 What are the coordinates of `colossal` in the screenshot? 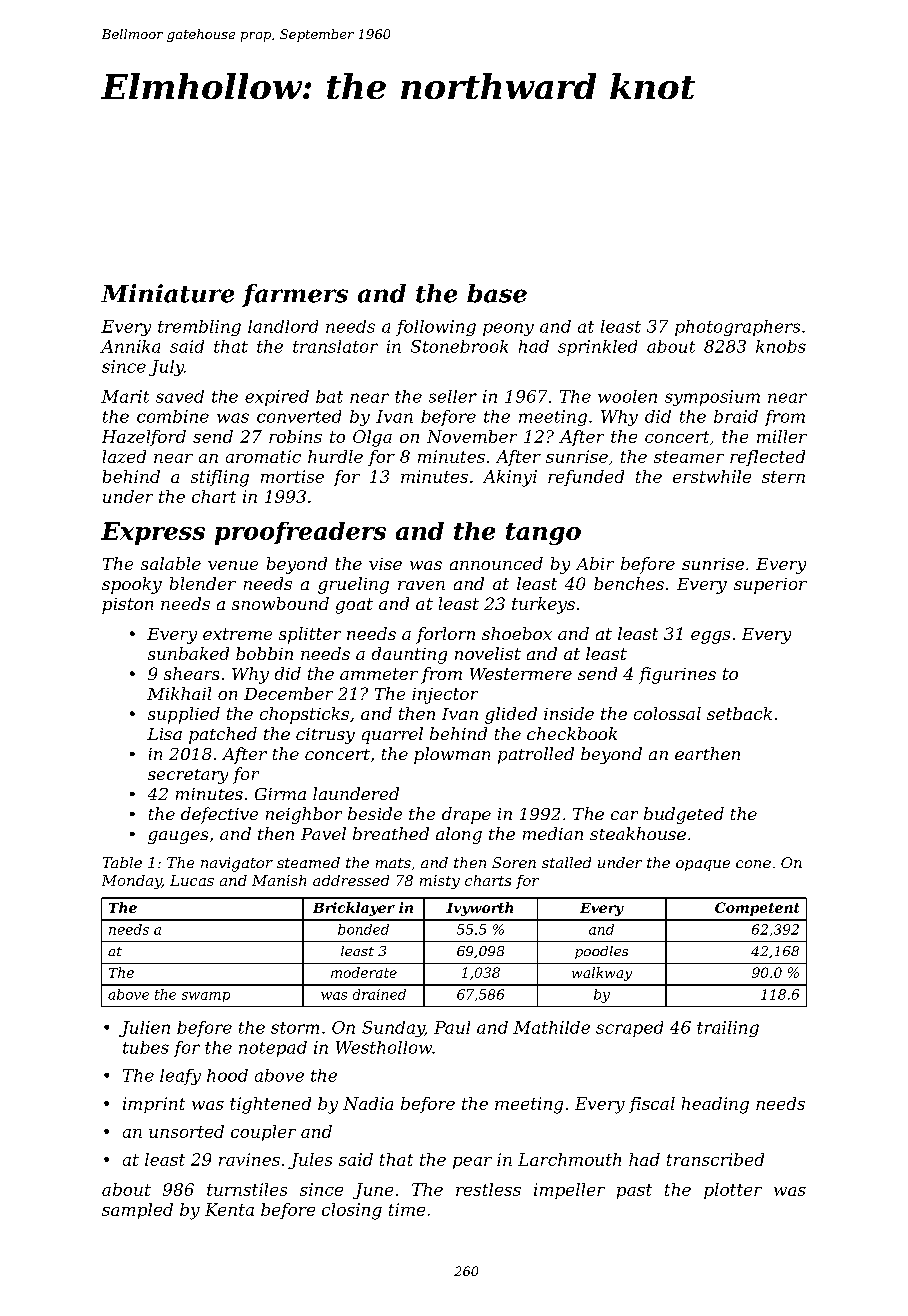 It's located at (667, 713).
